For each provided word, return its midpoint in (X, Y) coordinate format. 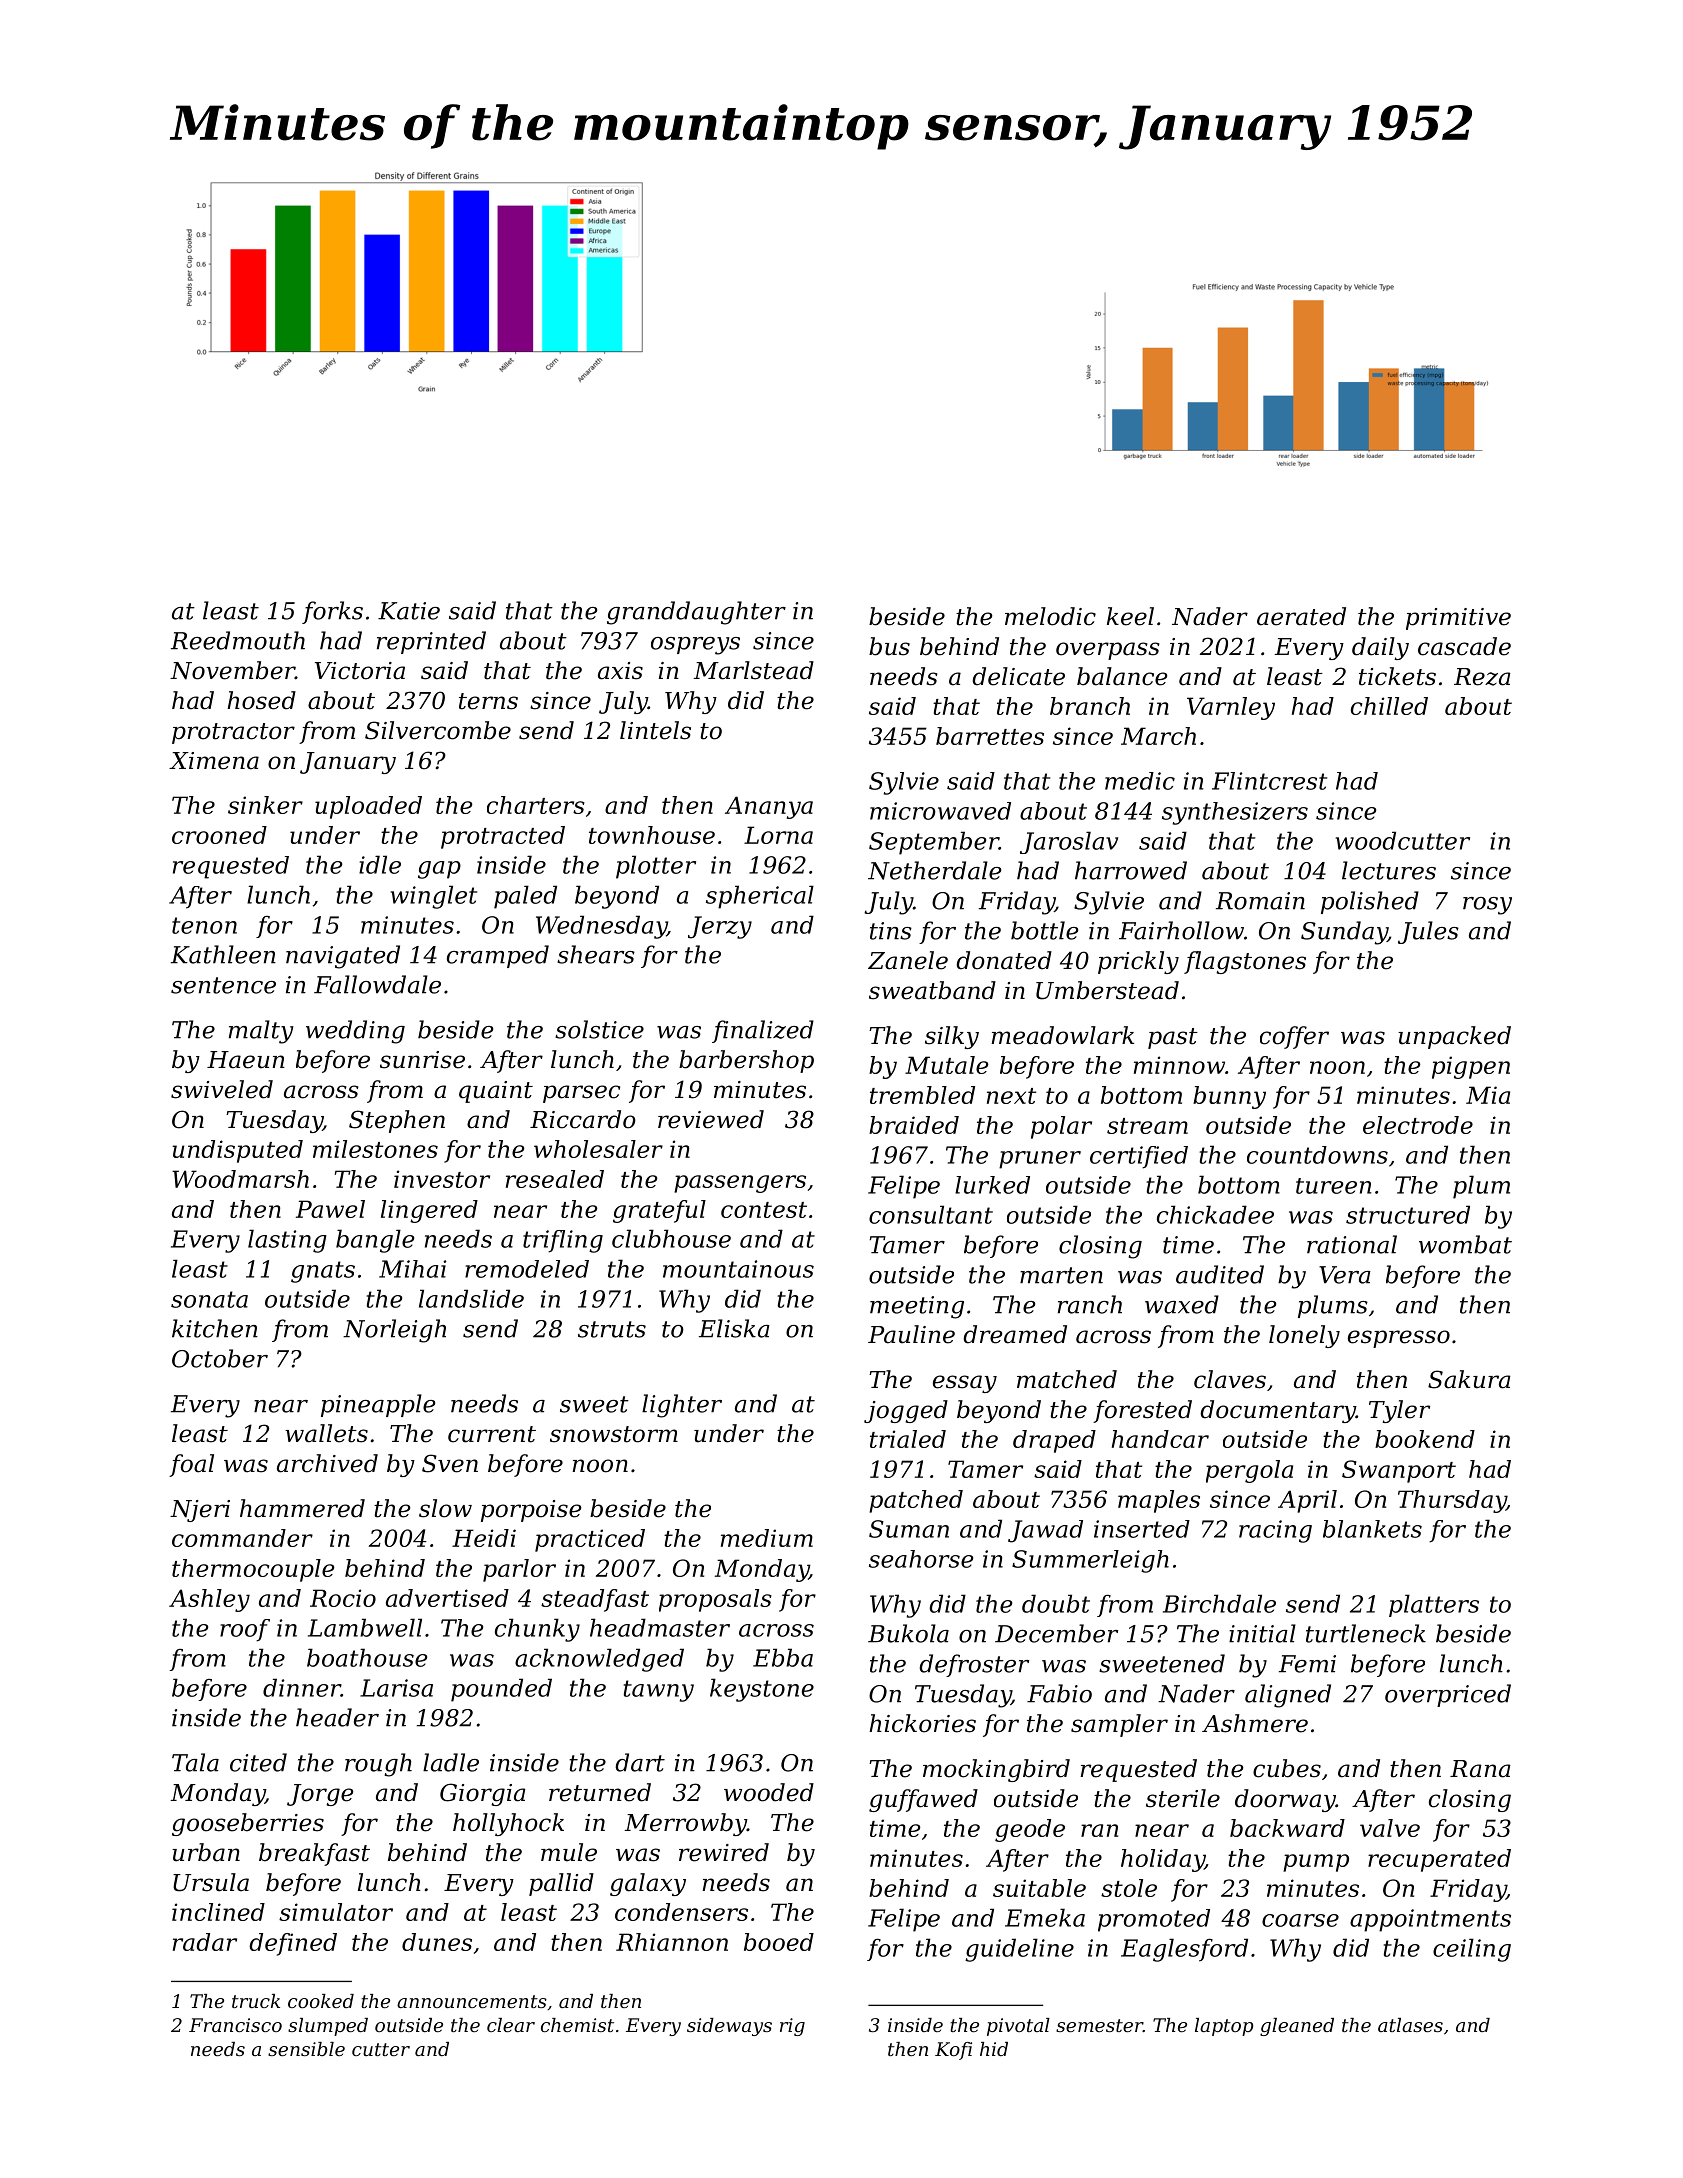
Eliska (734, 1328)
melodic (1050, 616)
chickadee (1215, 1214)
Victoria (360, 671)
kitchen (215, 1328)
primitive (1458, 619)
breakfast (314, 1854)
